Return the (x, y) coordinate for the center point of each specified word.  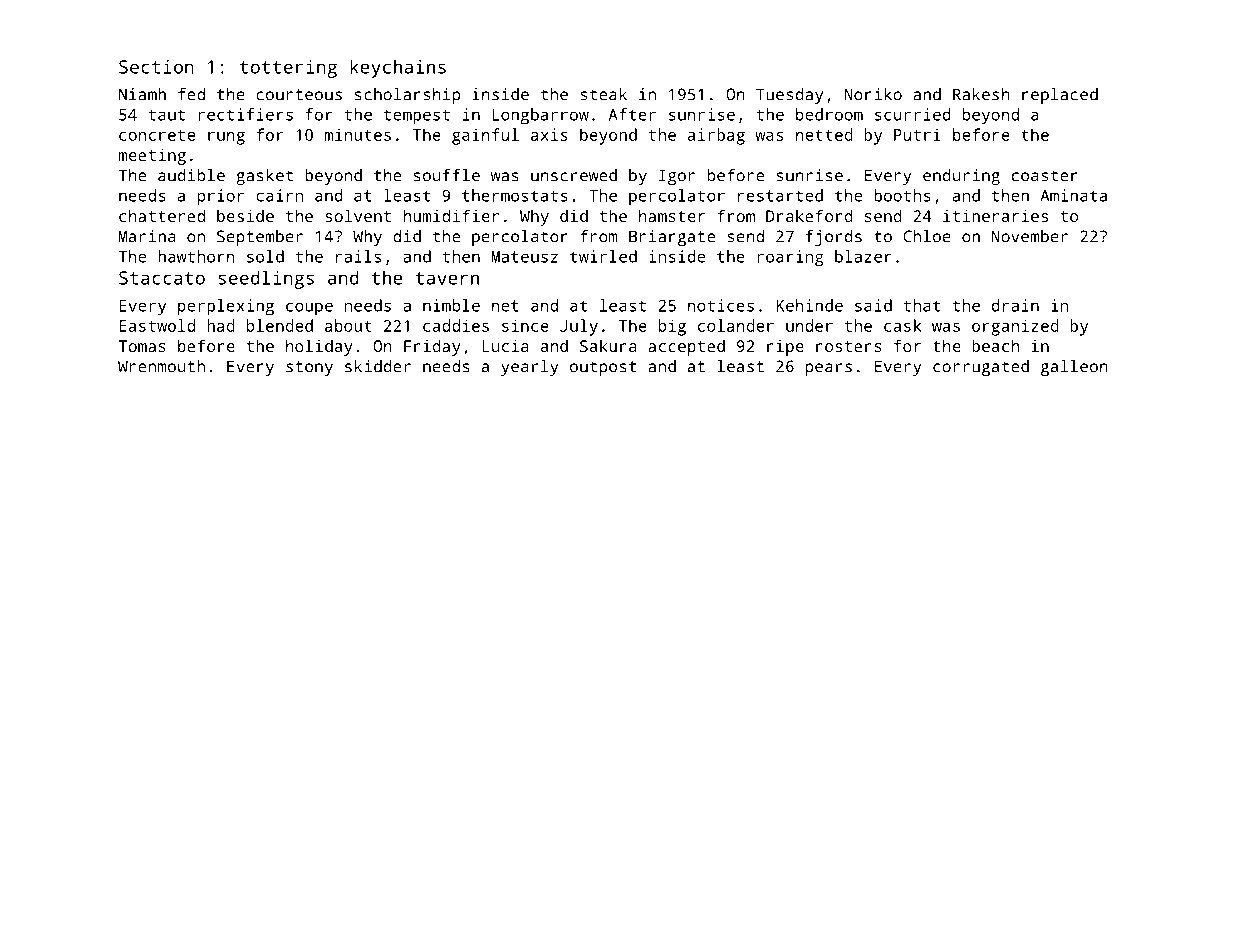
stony (309, 368)
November (1030, 236)
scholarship (407, 96)
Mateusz (524, 257)
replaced (1060, 96)
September (260, 238)
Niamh (142, 94)
